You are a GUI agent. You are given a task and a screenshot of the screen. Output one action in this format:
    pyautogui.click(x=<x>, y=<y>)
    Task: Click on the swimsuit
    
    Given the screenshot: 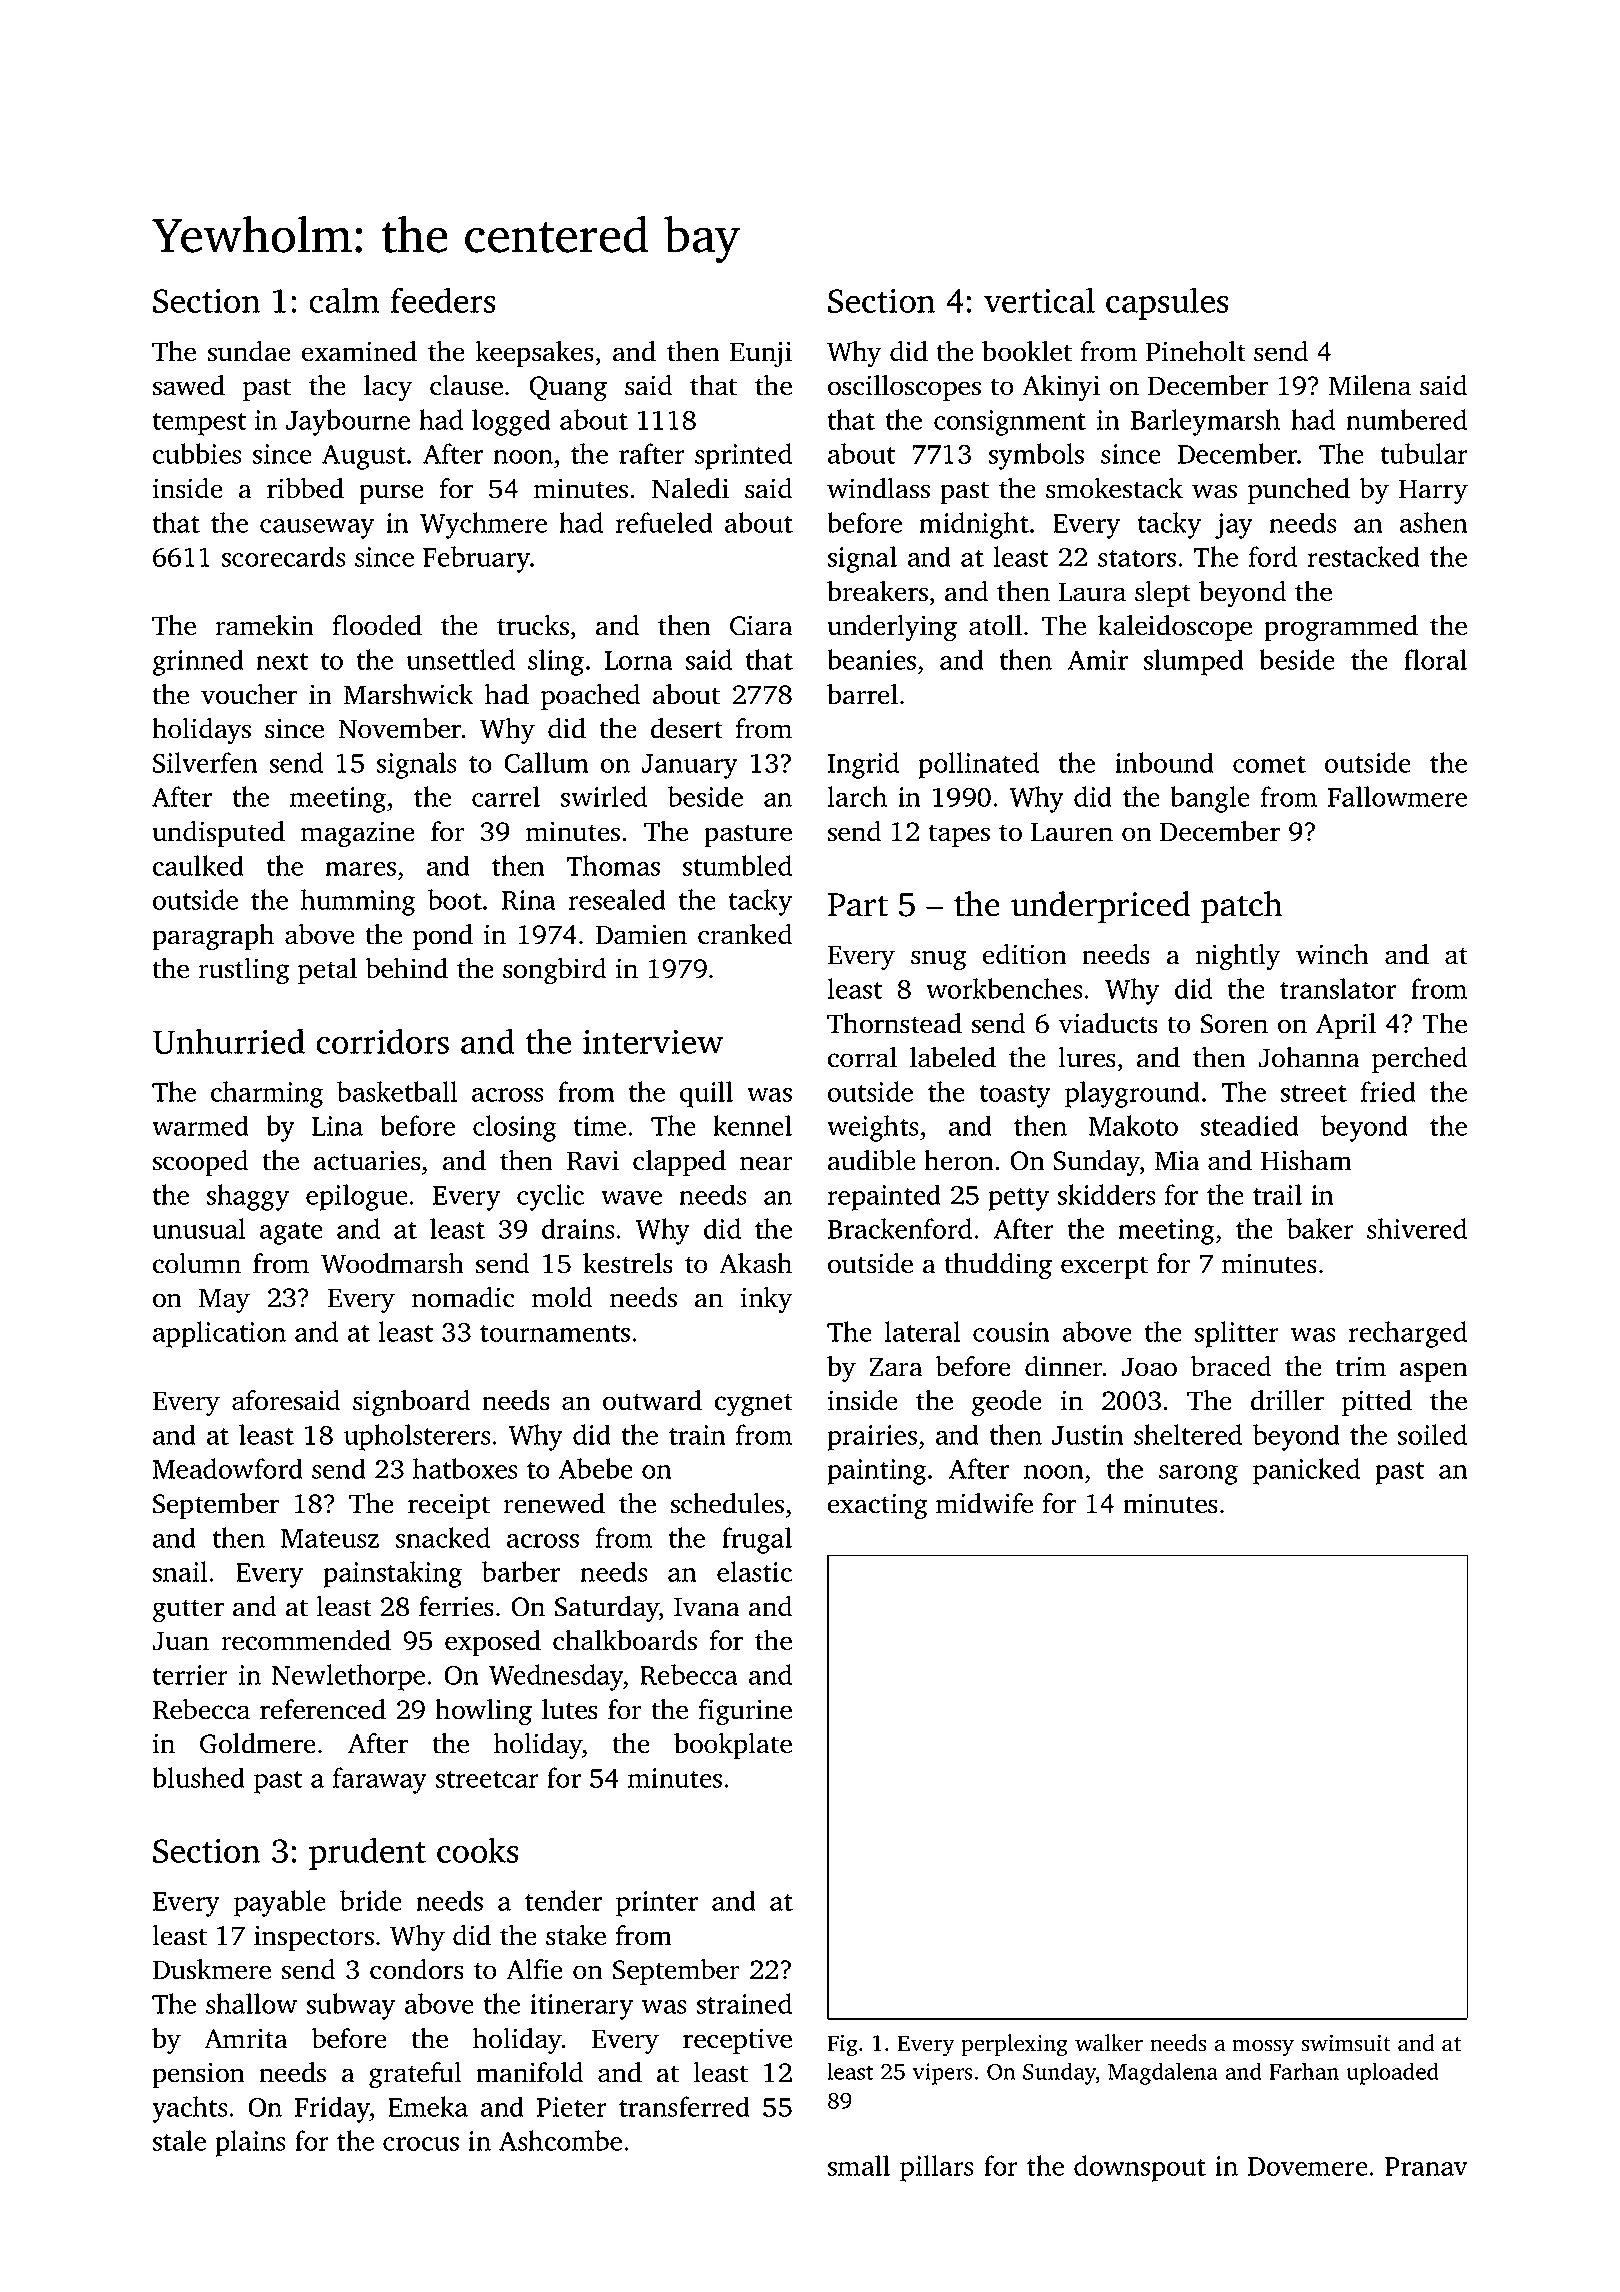 What is the action you would take?
    pyautogui.click(x=1346, y=2043)
